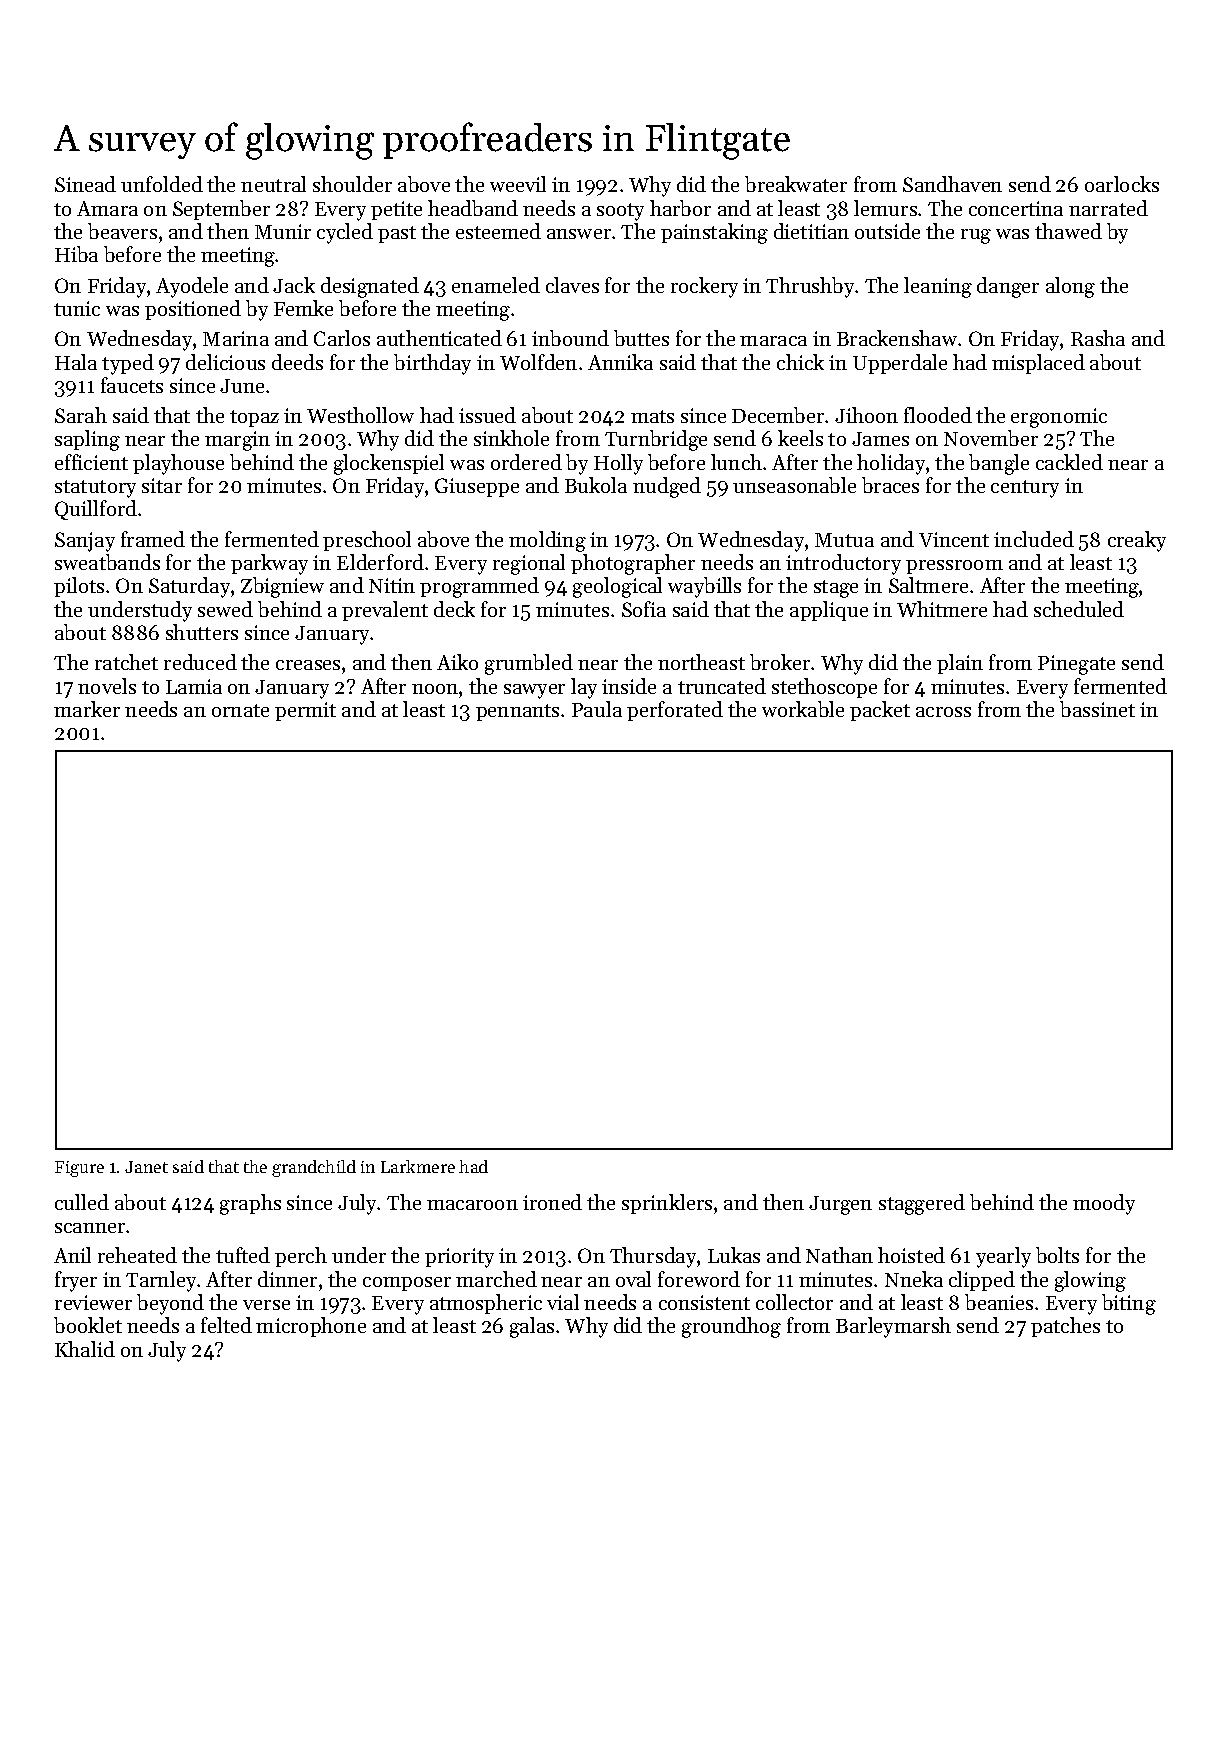 The width and height of the image is (1228, 1737). I want to click on oarlocks, so click(1122, 184).
